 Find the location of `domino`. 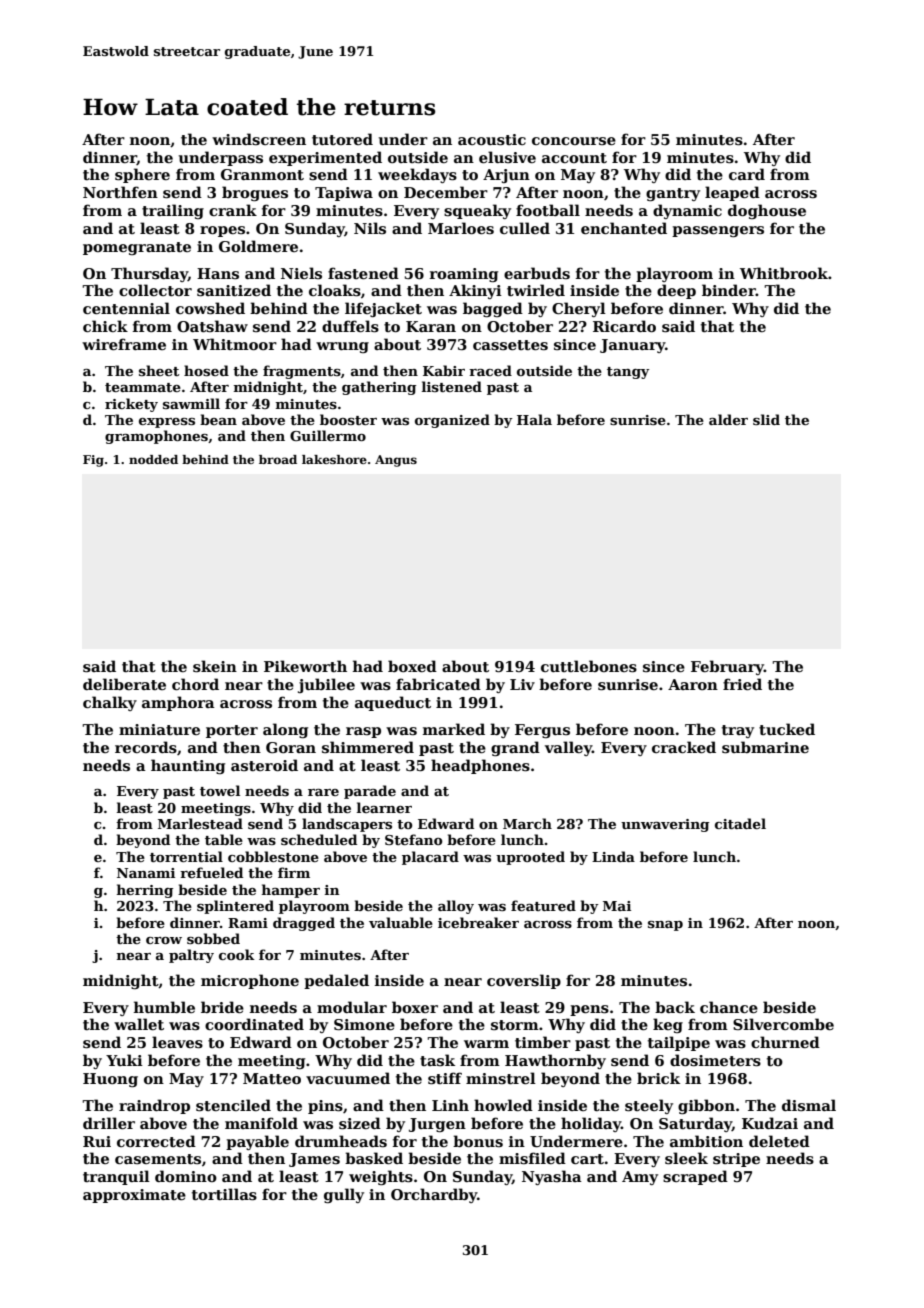

domino is located at coordinates (186, 1176).
